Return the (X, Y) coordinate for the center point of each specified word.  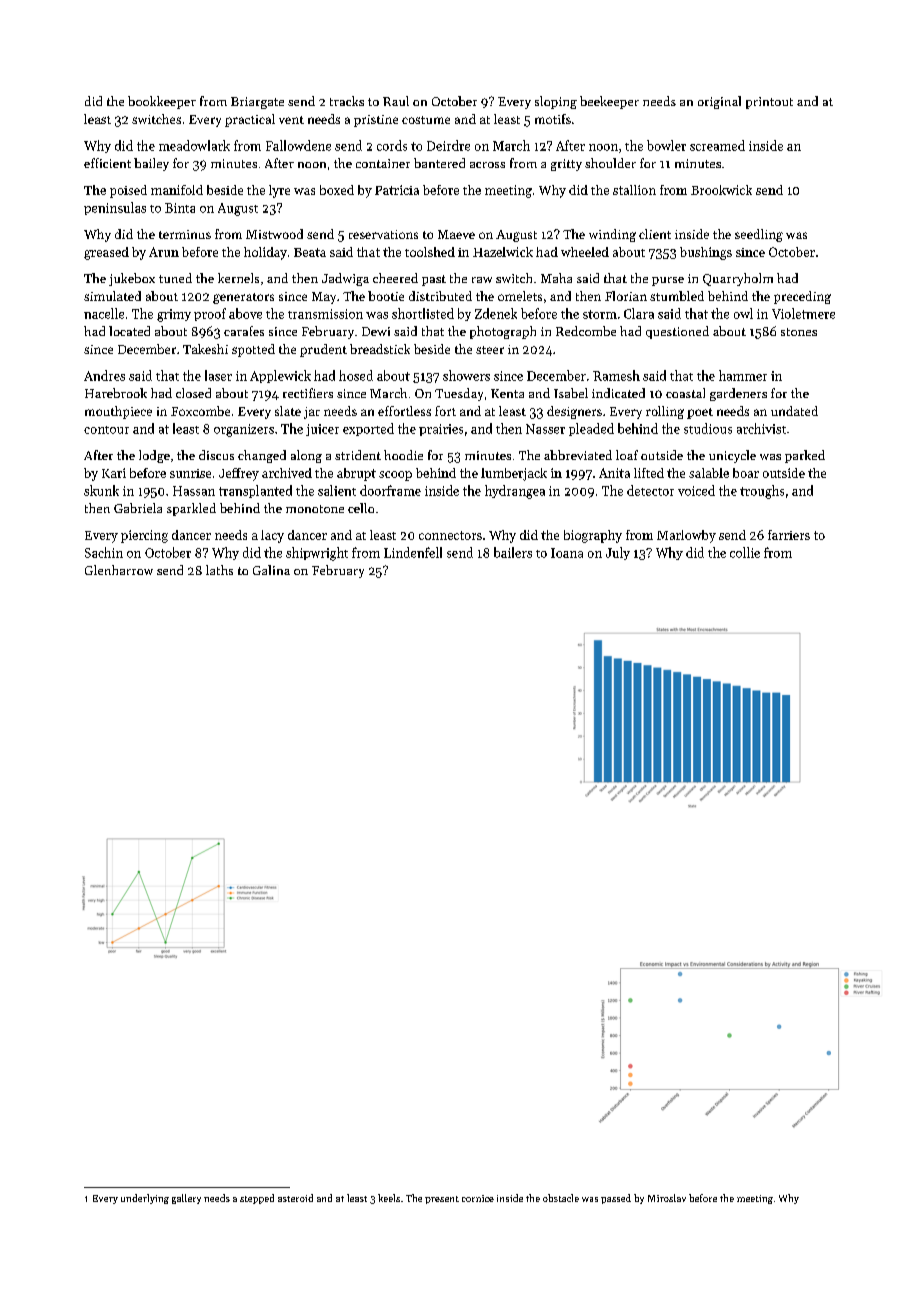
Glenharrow (119, 570)
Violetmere (803, 313)
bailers (513, 552)
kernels (238, 278)
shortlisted (423, 313)
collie (745, 552)
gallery (186, 1199)
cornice (478, 1198)
